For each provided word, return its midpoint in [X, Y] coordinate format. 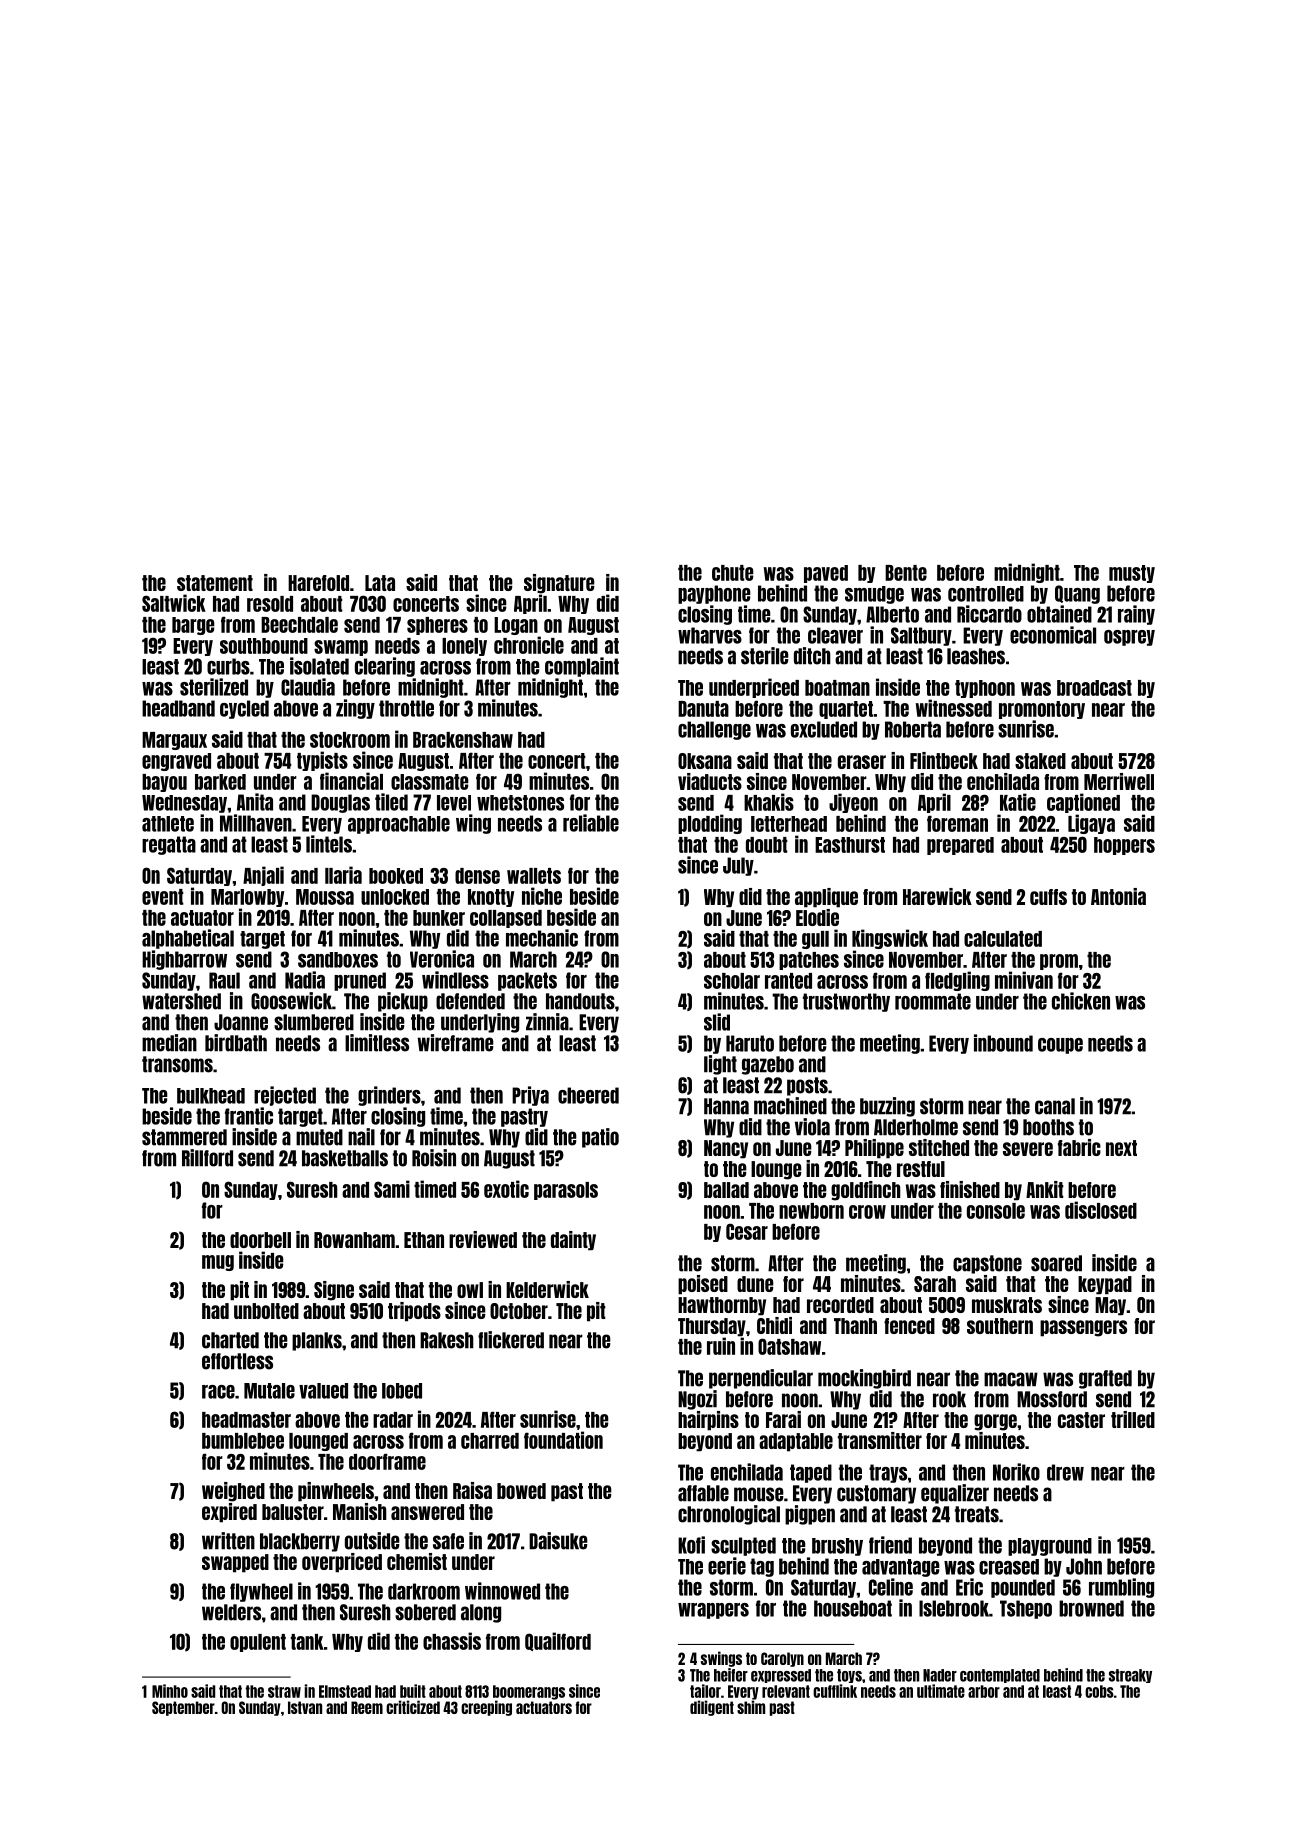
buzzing [887, 1107]
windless [455, 980]
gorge [995, 1422]
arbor [984, 1691]
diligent [712, 1708]
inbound [1003, 1043]
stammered [184, 1137]
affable [703, 1493]
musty [1132, 574]
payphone [714, 594]
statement [215, 583]
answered [427, 1512]
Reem [367, 1707]
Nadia [305, 980]
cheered [588, 1095]
